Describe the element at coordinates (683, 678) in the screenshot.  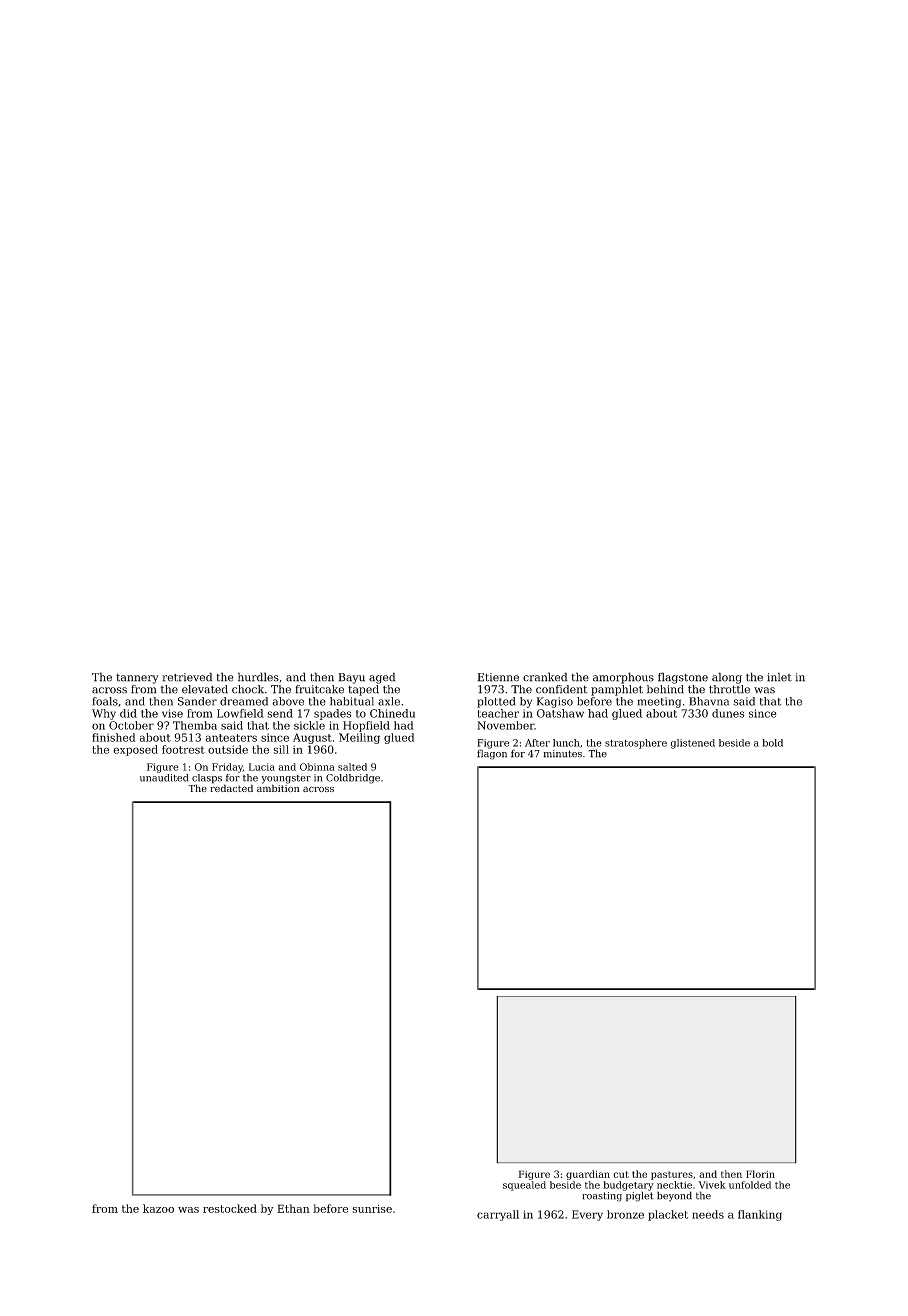
I see `flagstone` at that location.
